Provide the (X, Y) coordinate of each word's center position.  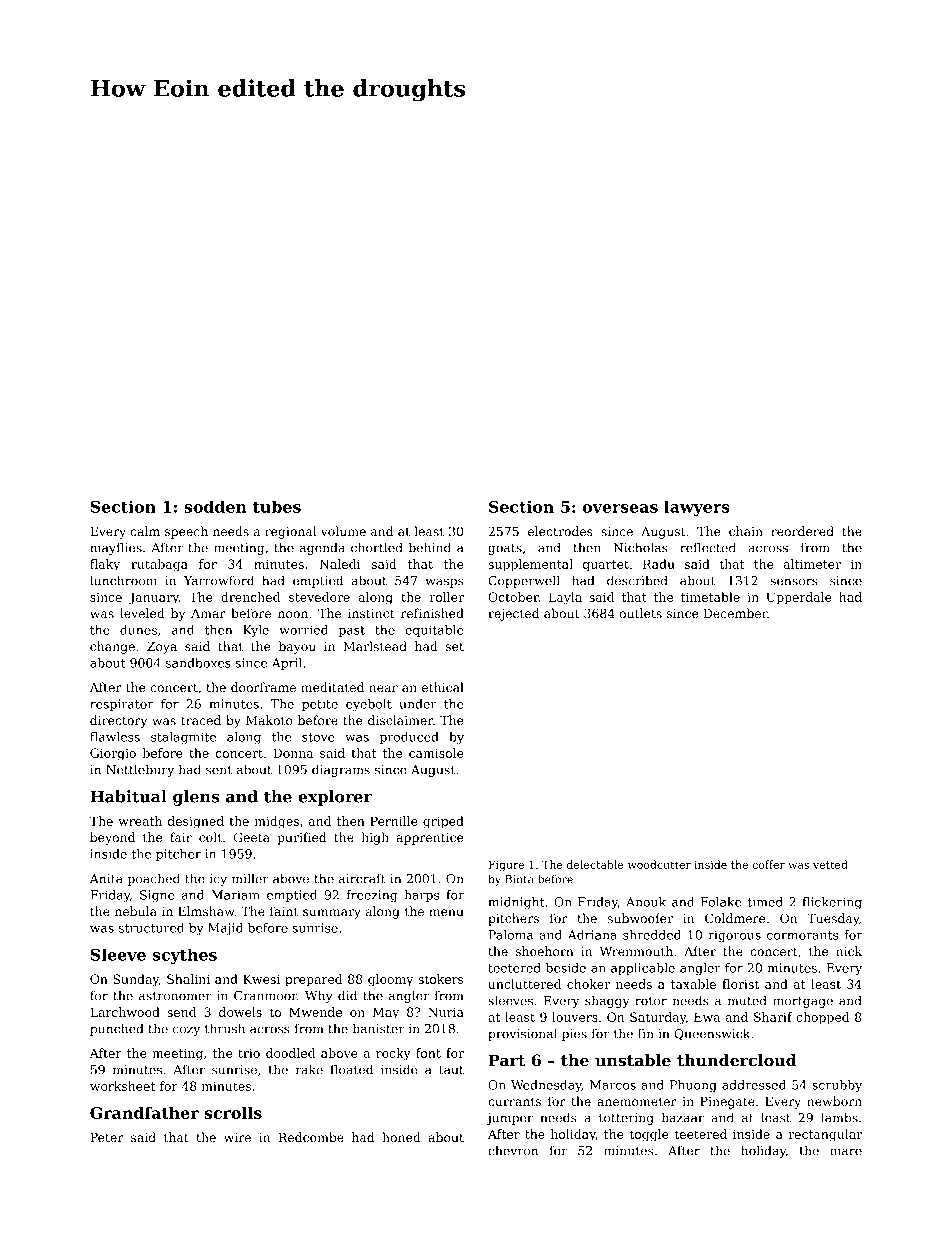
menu (446, 912)
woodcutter (659, 864)
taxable (693, 984)
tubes (277, 506)
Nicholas (641, 547)
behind (430, 547)
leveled (142, 613)
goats (505, 549)
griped (443, 822)
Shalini (188, 979)
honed (401, 1137)
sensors (794, 582)
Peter (106, 1137)
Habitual (128, 796)
